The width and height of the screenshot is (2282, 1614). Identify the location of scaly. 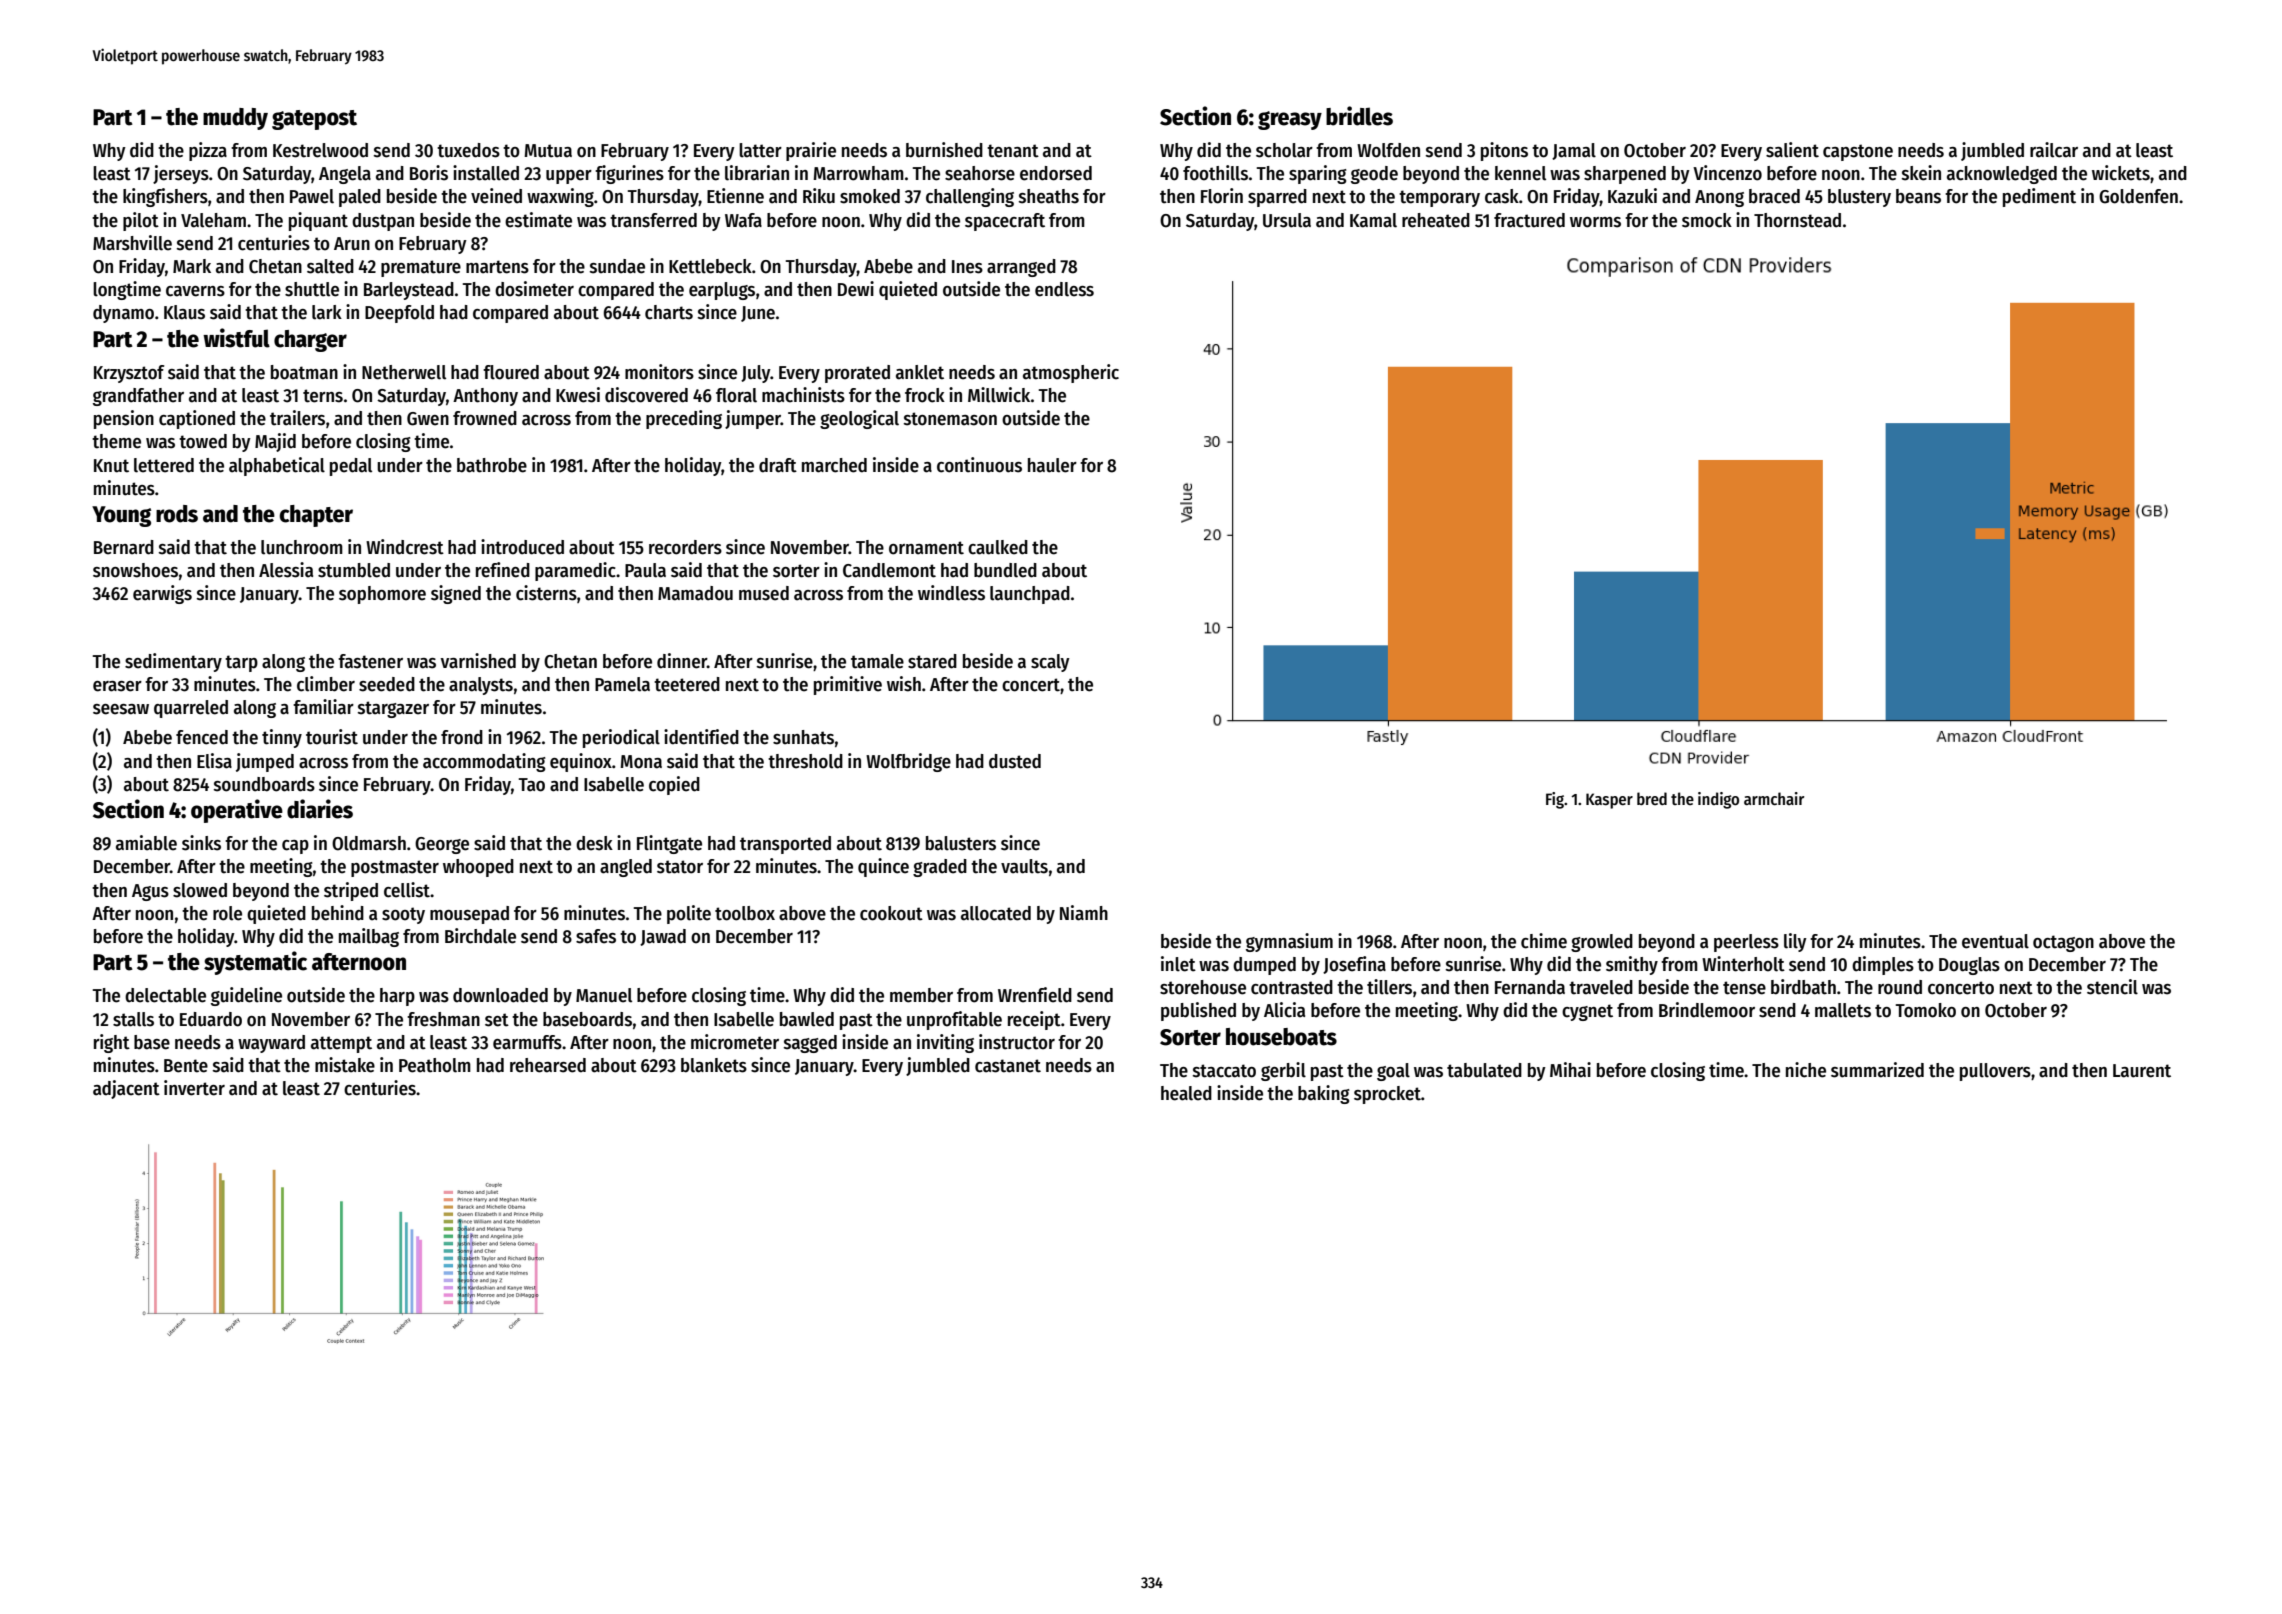
(1050, 663).
